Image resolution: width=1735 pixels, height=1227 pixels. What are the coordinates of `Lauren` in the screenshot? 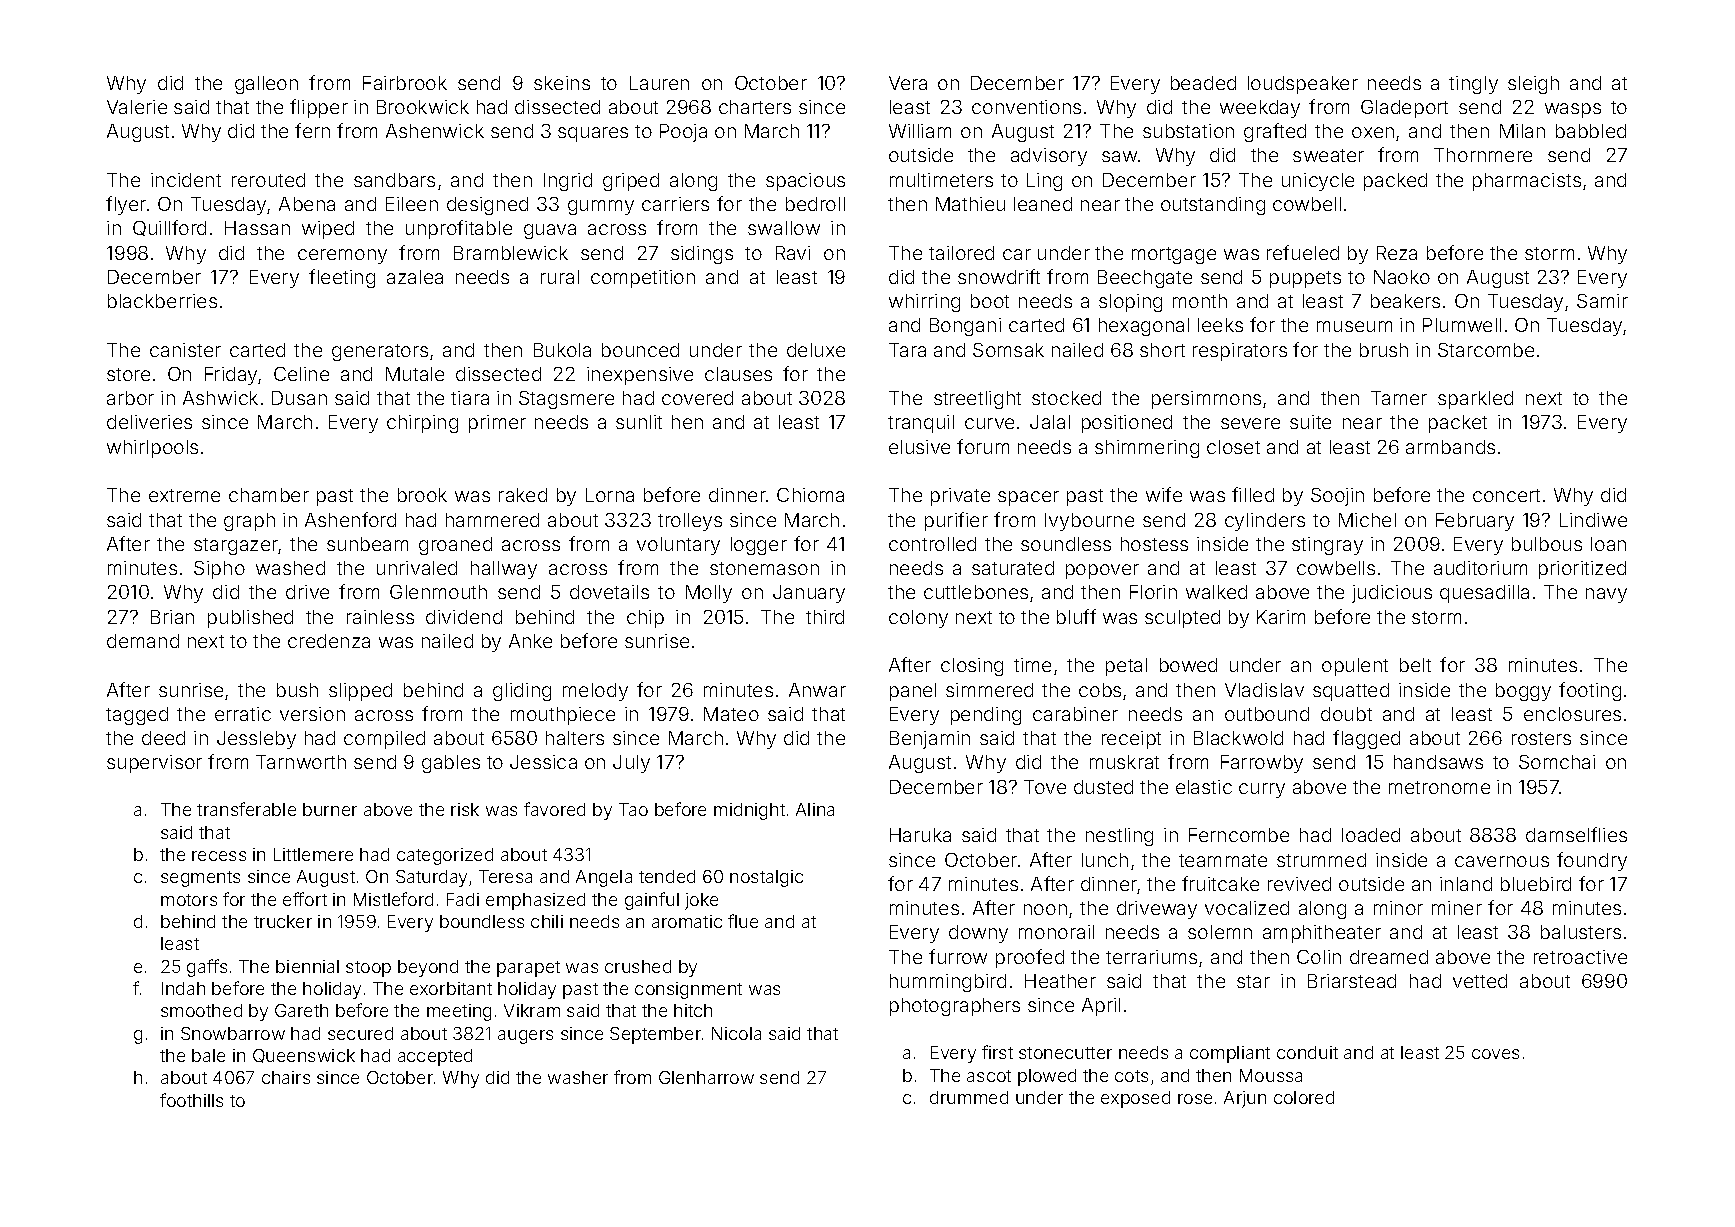 It's located at (659, 83).
